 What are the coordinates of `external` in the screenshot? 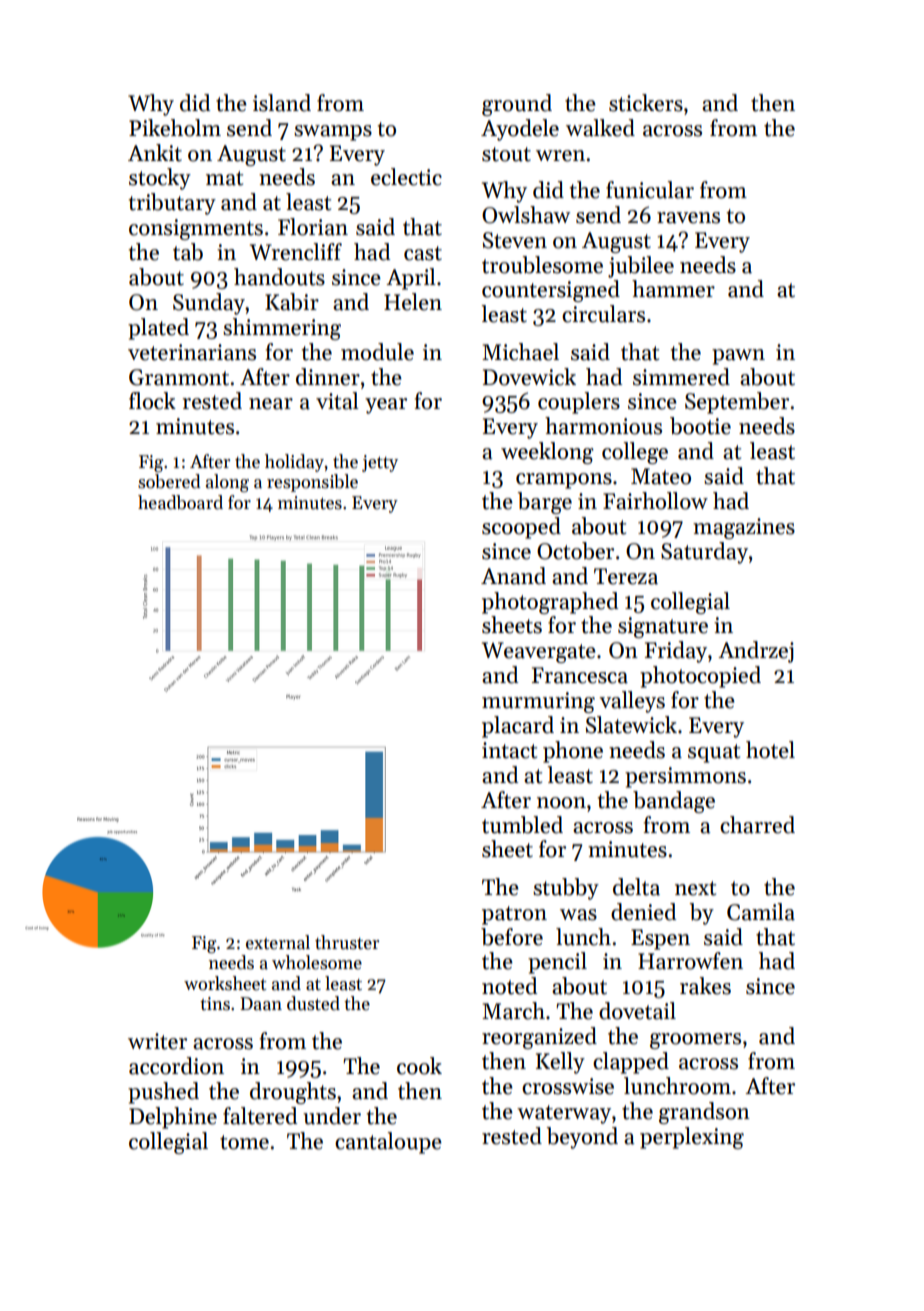 It's located at (278, 942).
